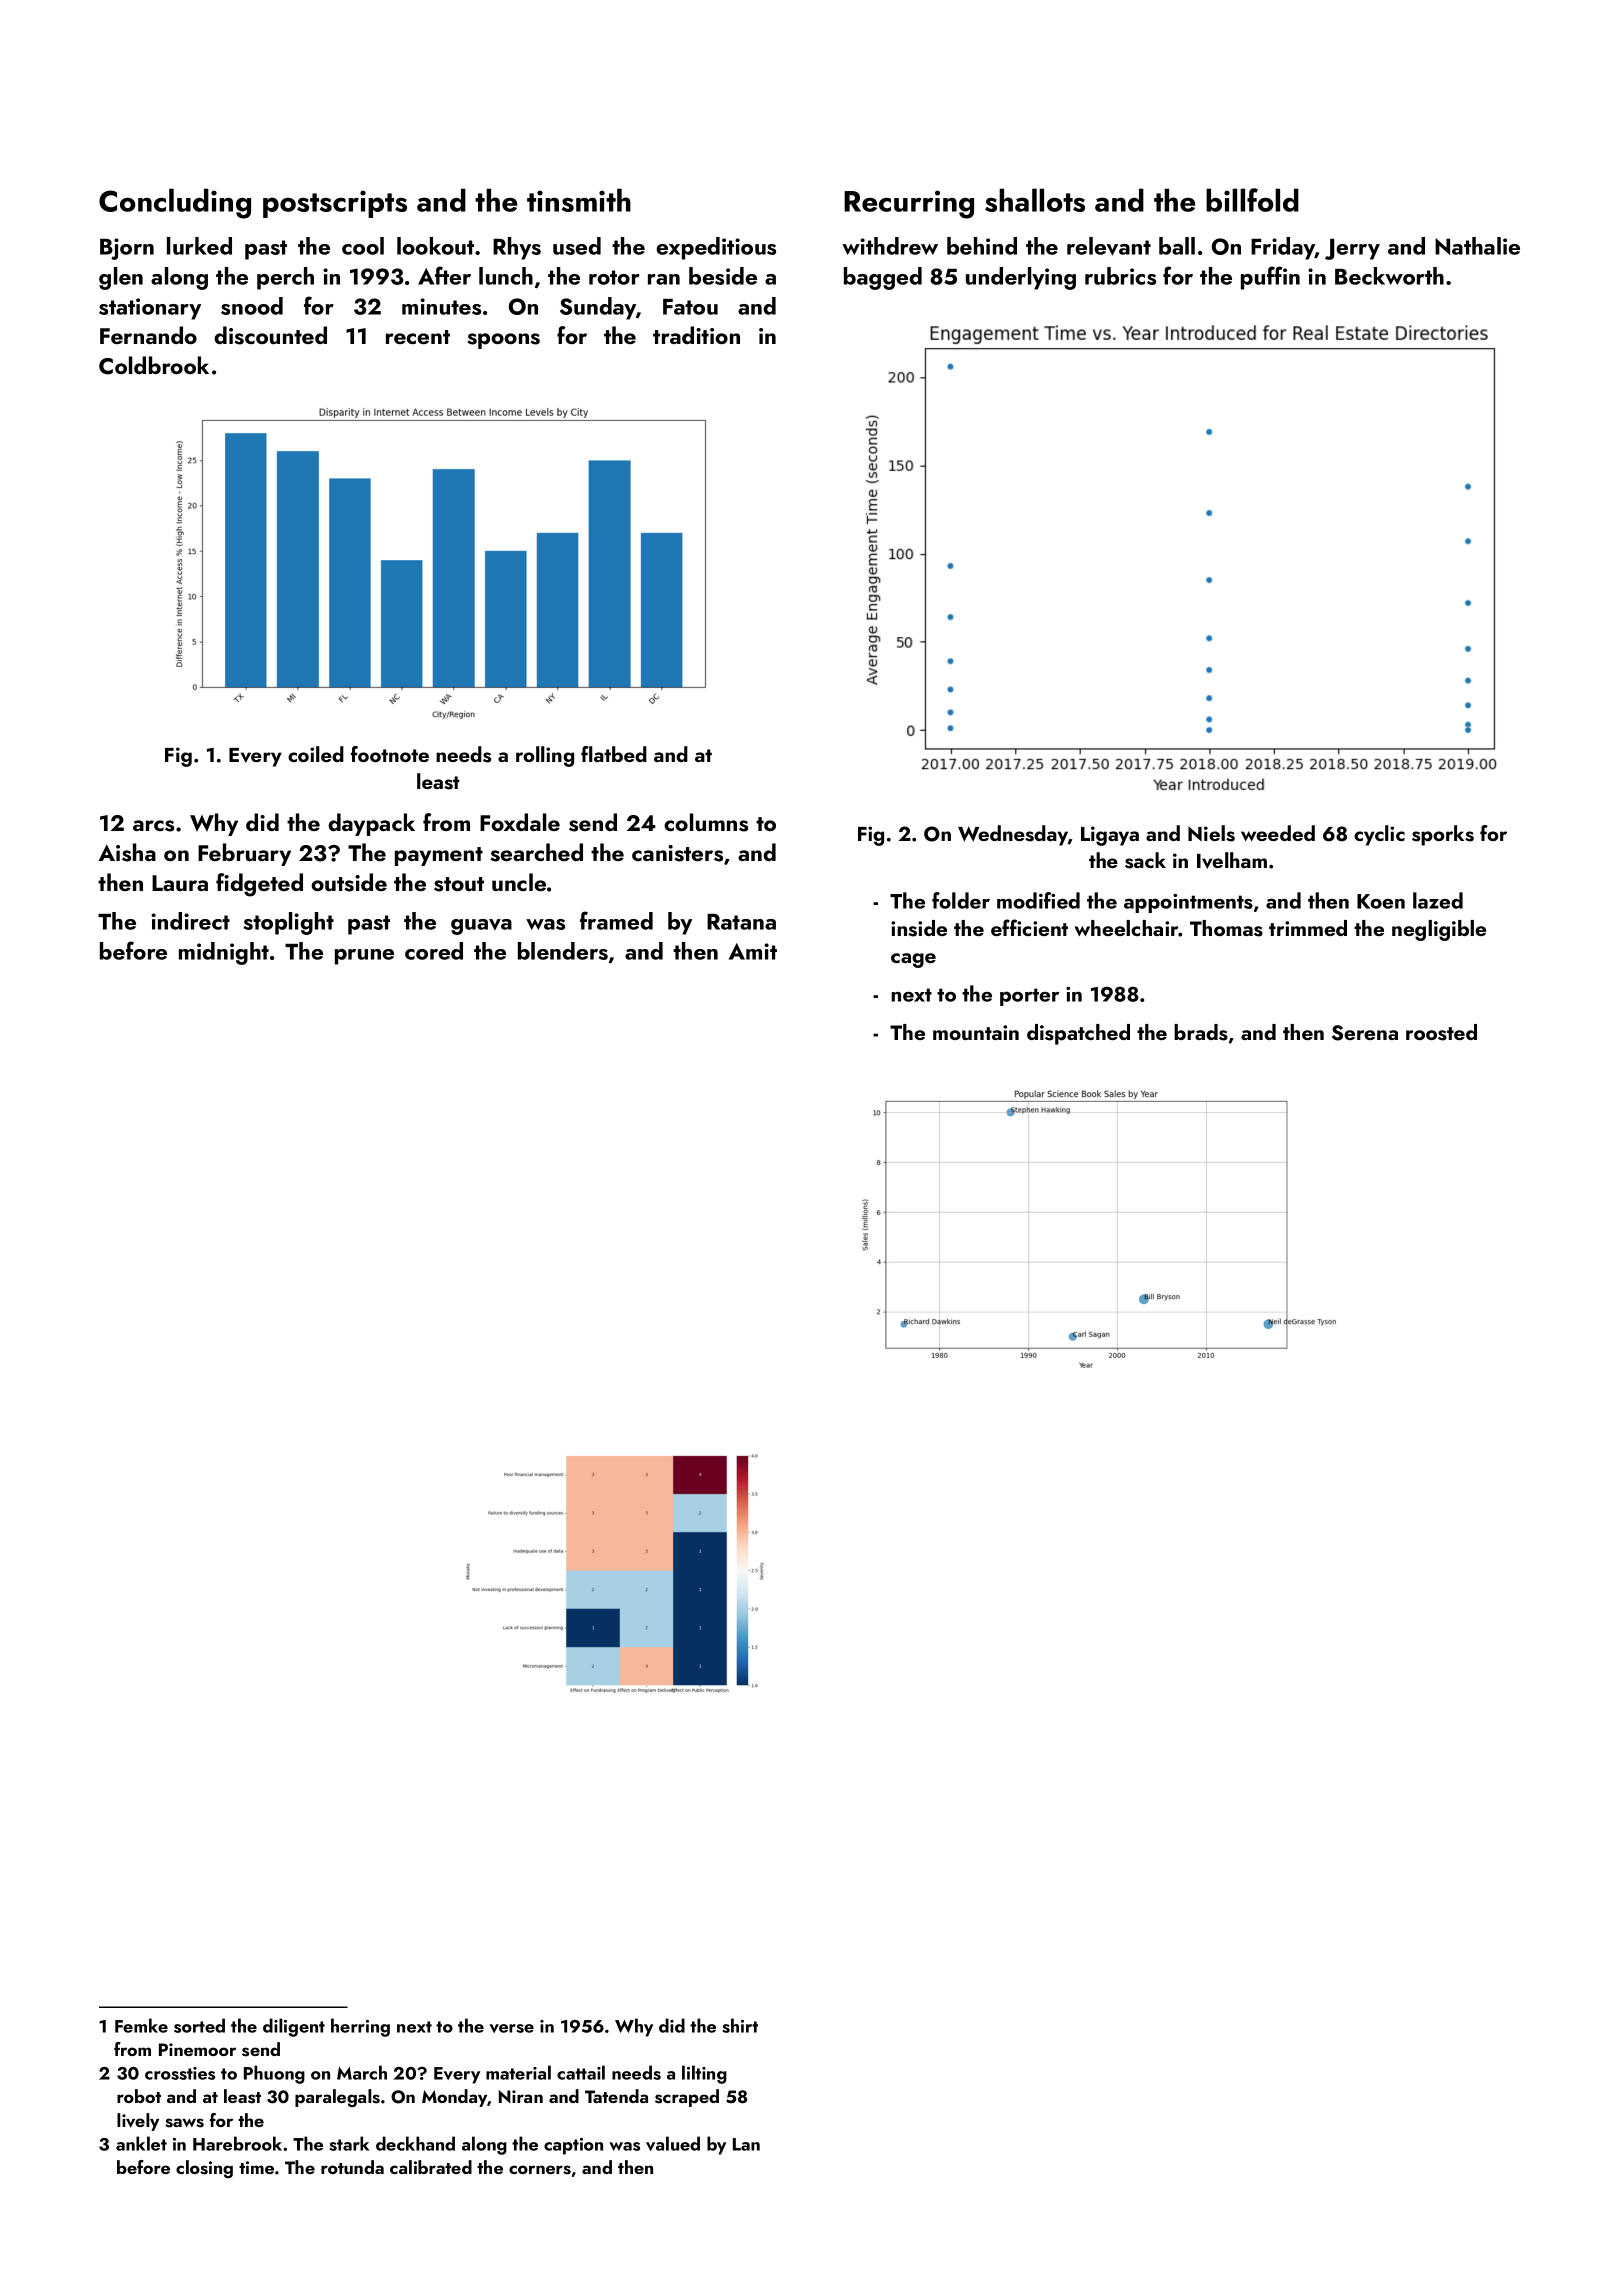  Describe the element at coordinates (521, 2096) in the page. I see `Niran` at that location.
